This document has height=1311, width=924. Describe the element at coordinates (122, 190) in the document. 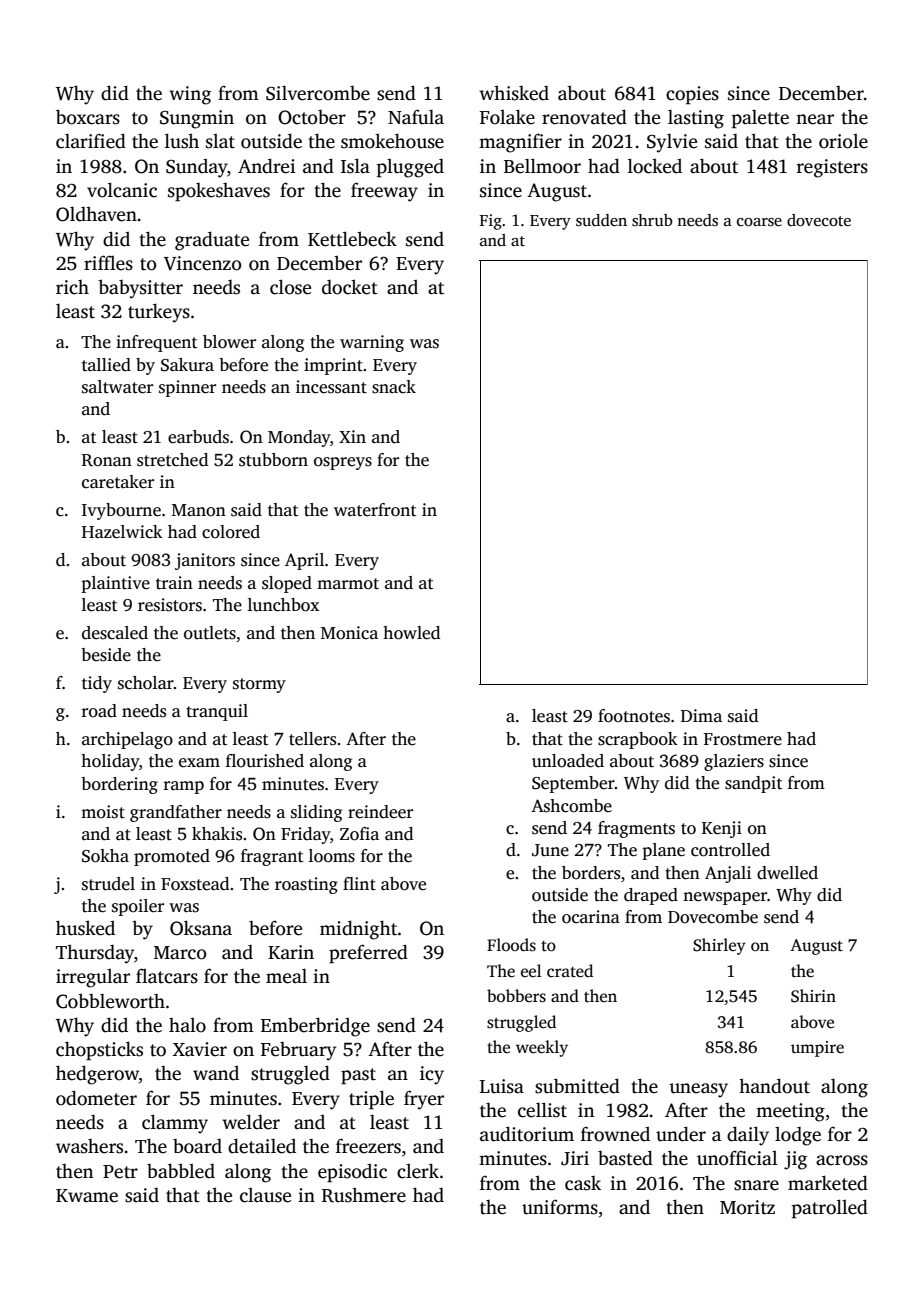

I see `volcanic` at that location.
